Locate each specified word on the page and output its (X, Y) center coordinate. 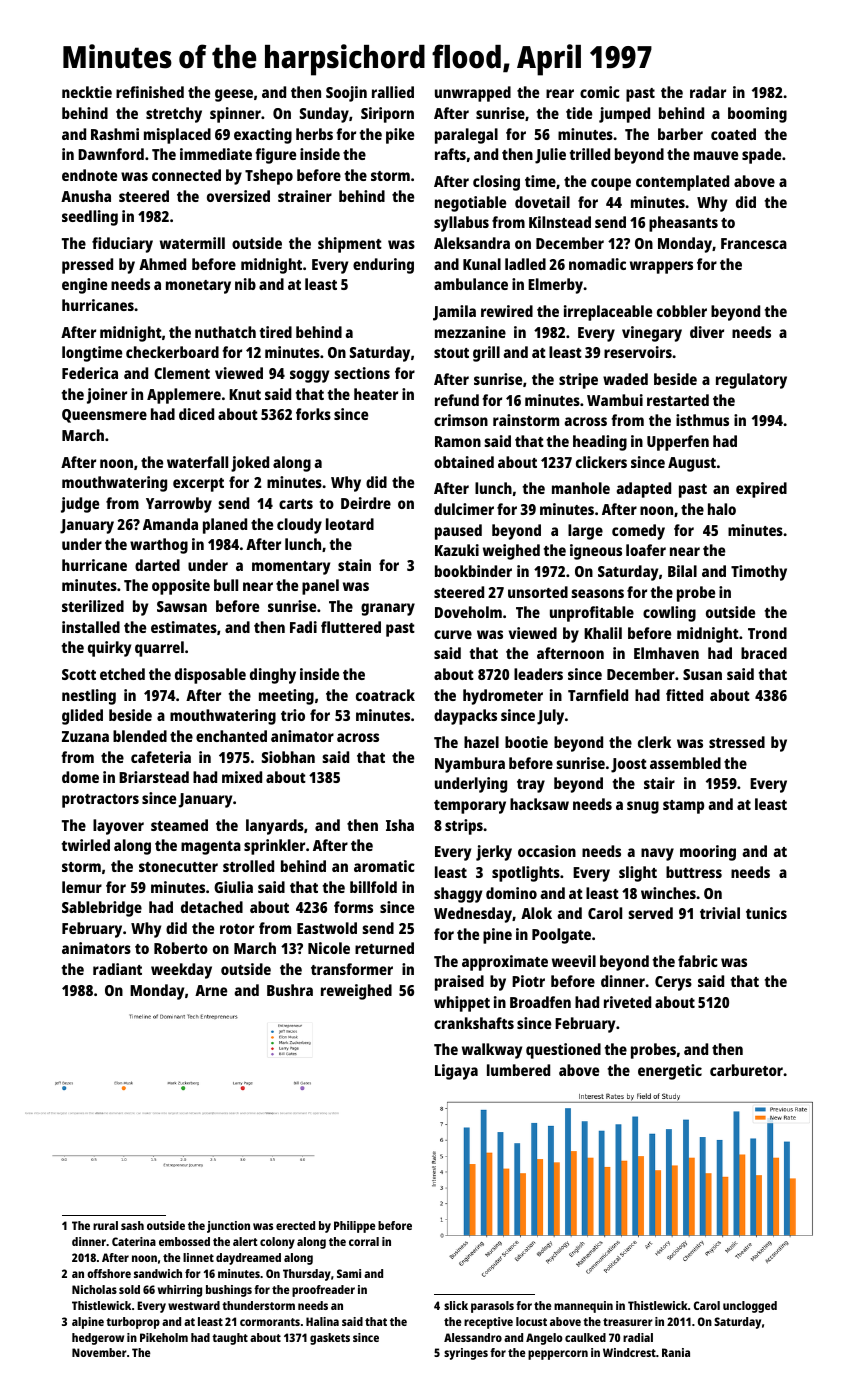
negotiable (470, 204)
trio (293, 715)
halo (722, 509)
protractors (100, 801)
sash (132, 1225)
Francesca (754, 243)
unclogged (750, 1307)
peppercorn (558, 1355)
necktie (87, 92)
